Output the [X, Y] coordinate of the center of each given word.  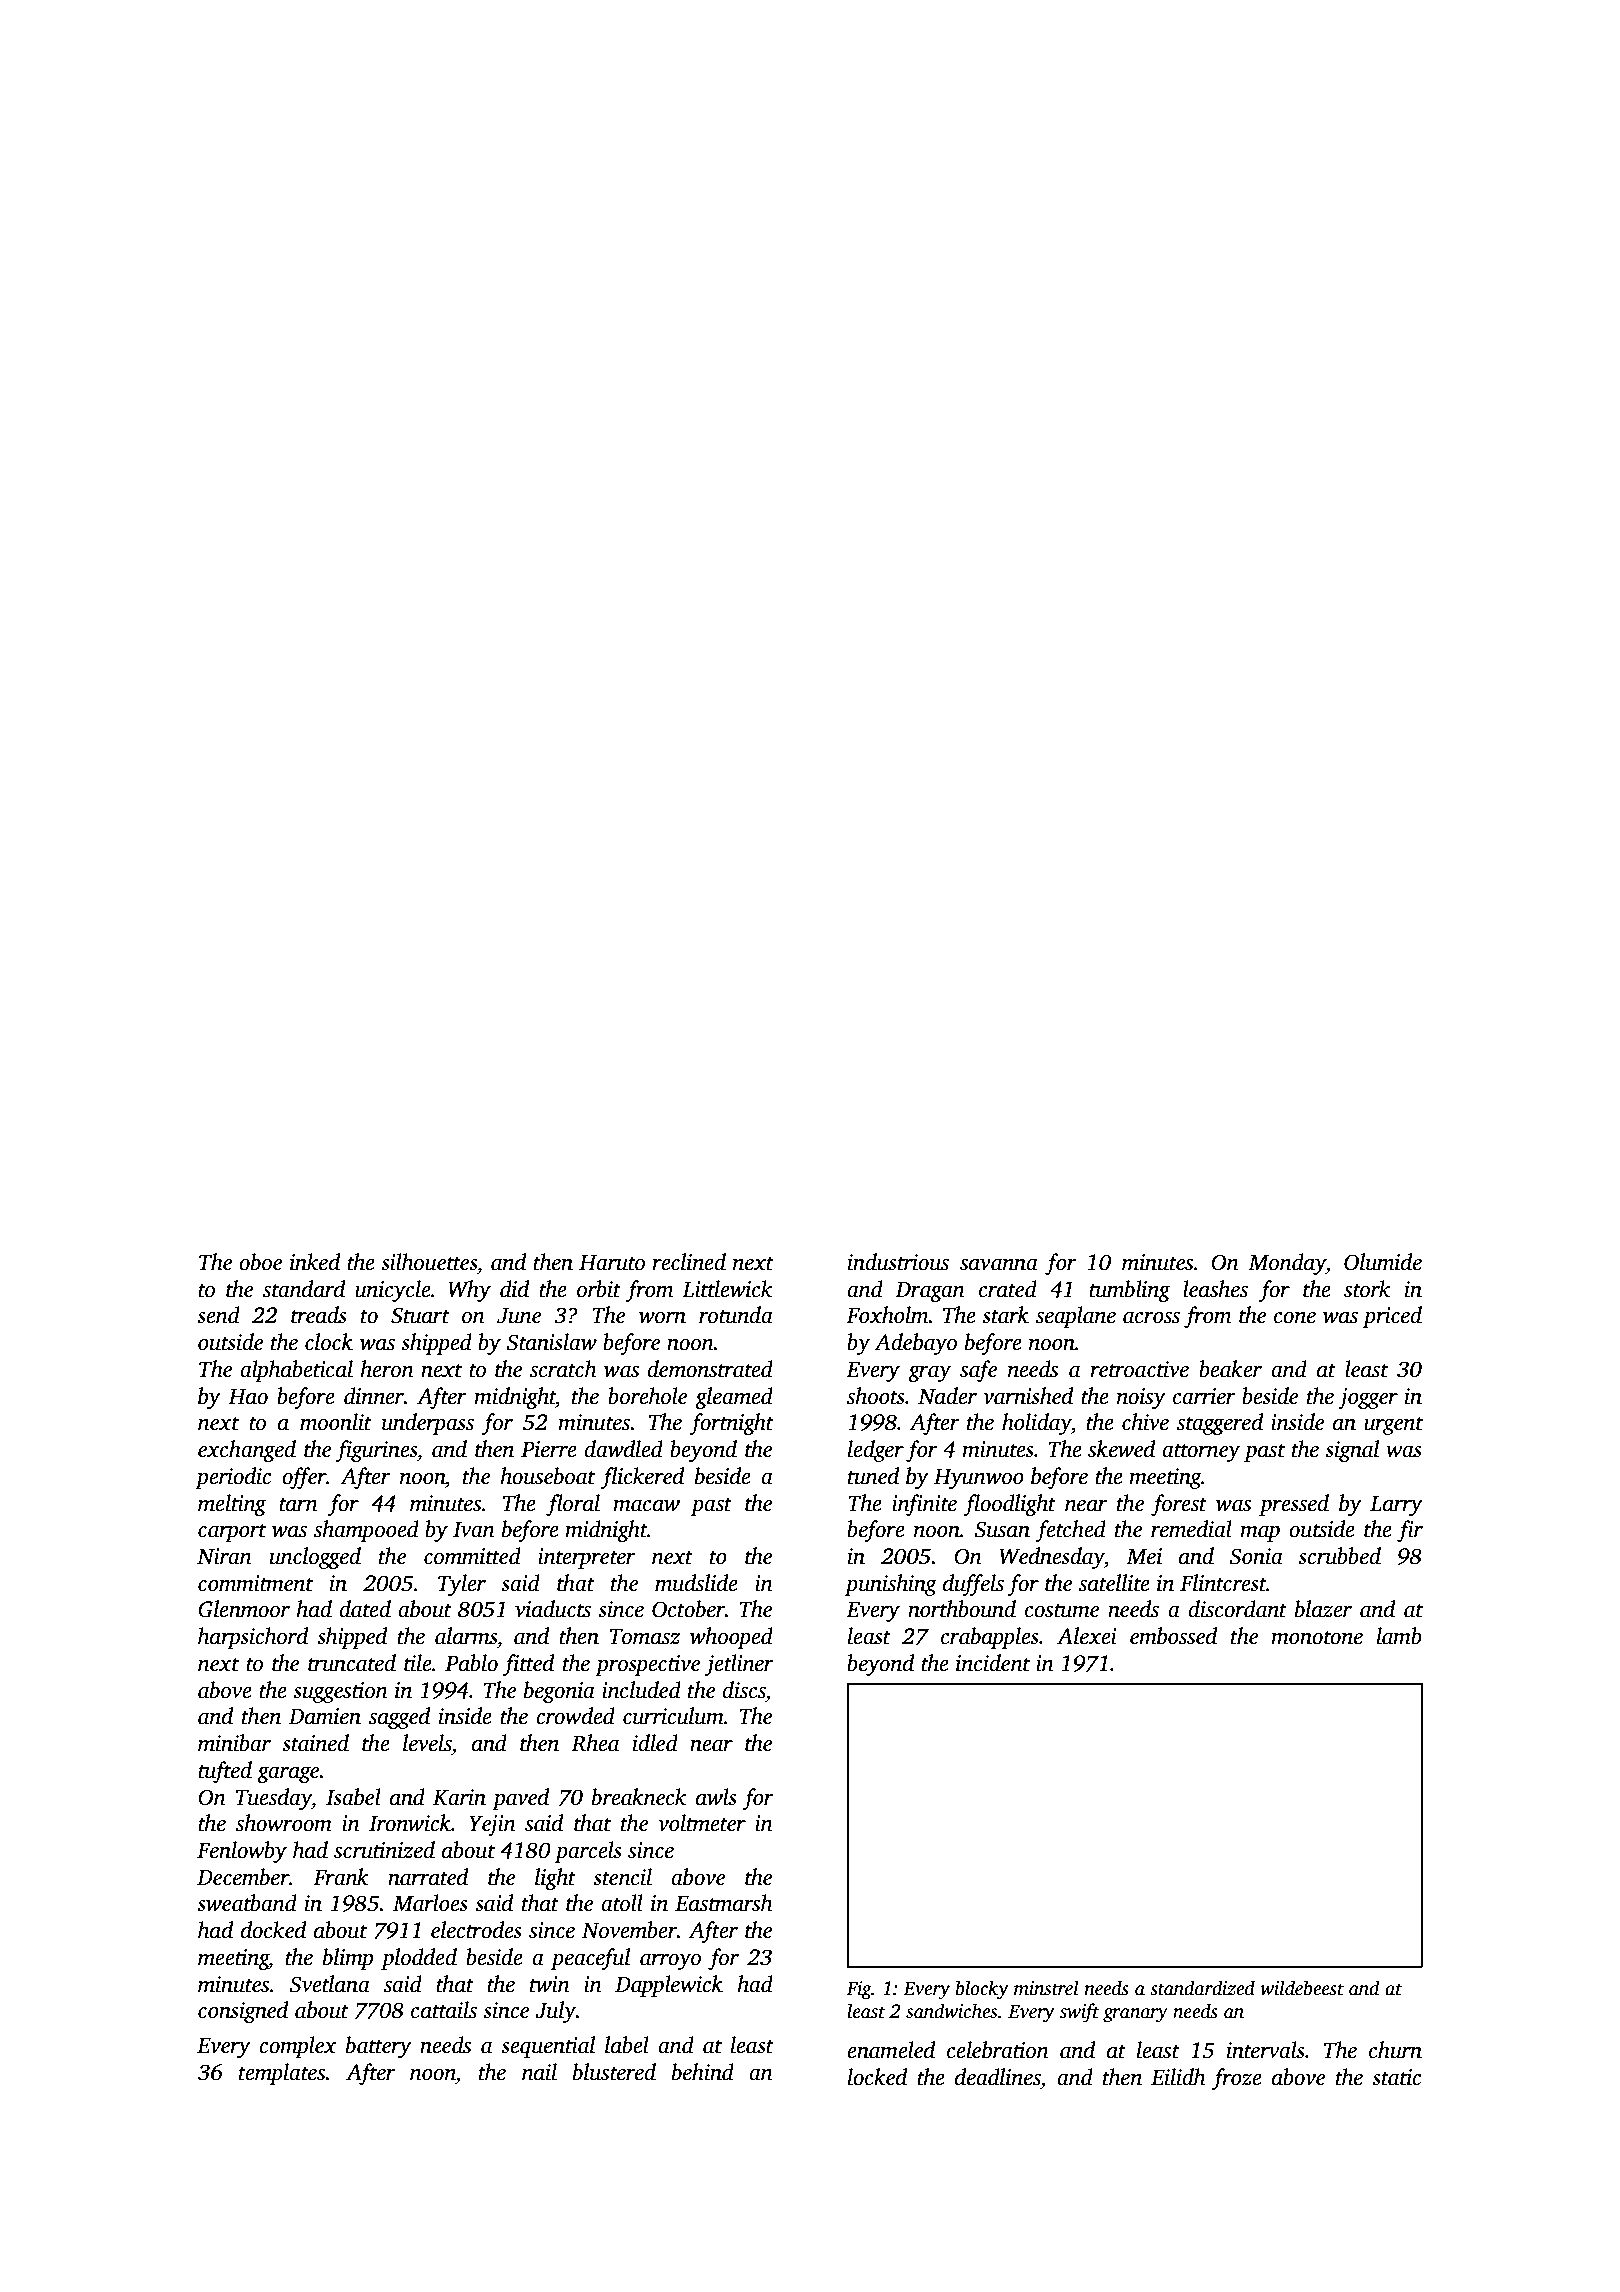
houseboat [547, 1476]
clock [329, 1342]
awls [716, 1797]
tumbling [1130, 1291]
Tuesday [274, 1799]
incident [993, 1663]
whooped [731, 1638]
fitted [528, 1665]
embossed [1173, 1636]
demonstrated [710, 1369]
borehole [647, 1396]
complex [298, 2047]
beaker [1230, 1369]
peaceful [590, 1959]
